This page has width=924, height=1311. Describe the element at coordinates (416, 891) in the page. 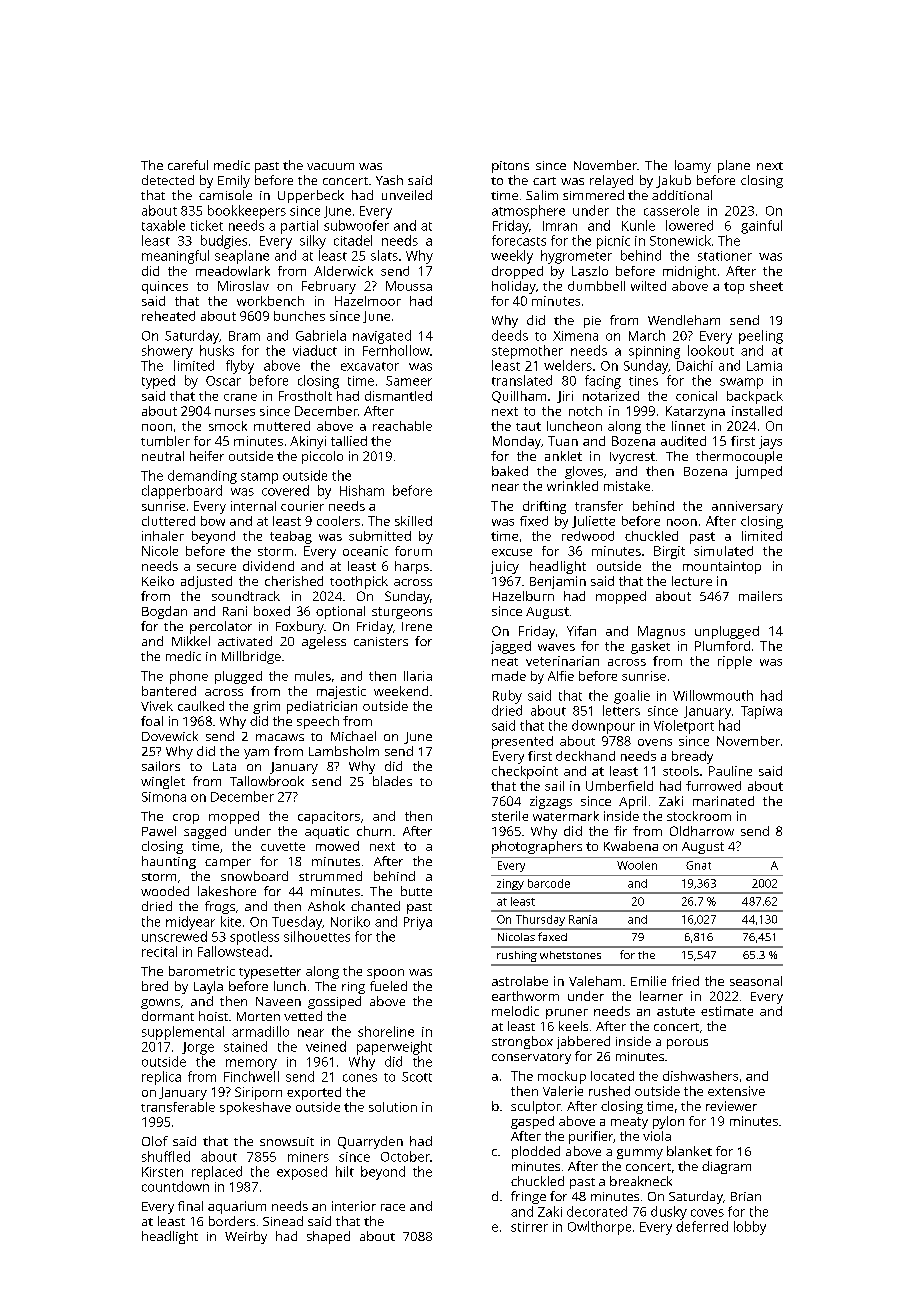

I see `butte` at that location.
